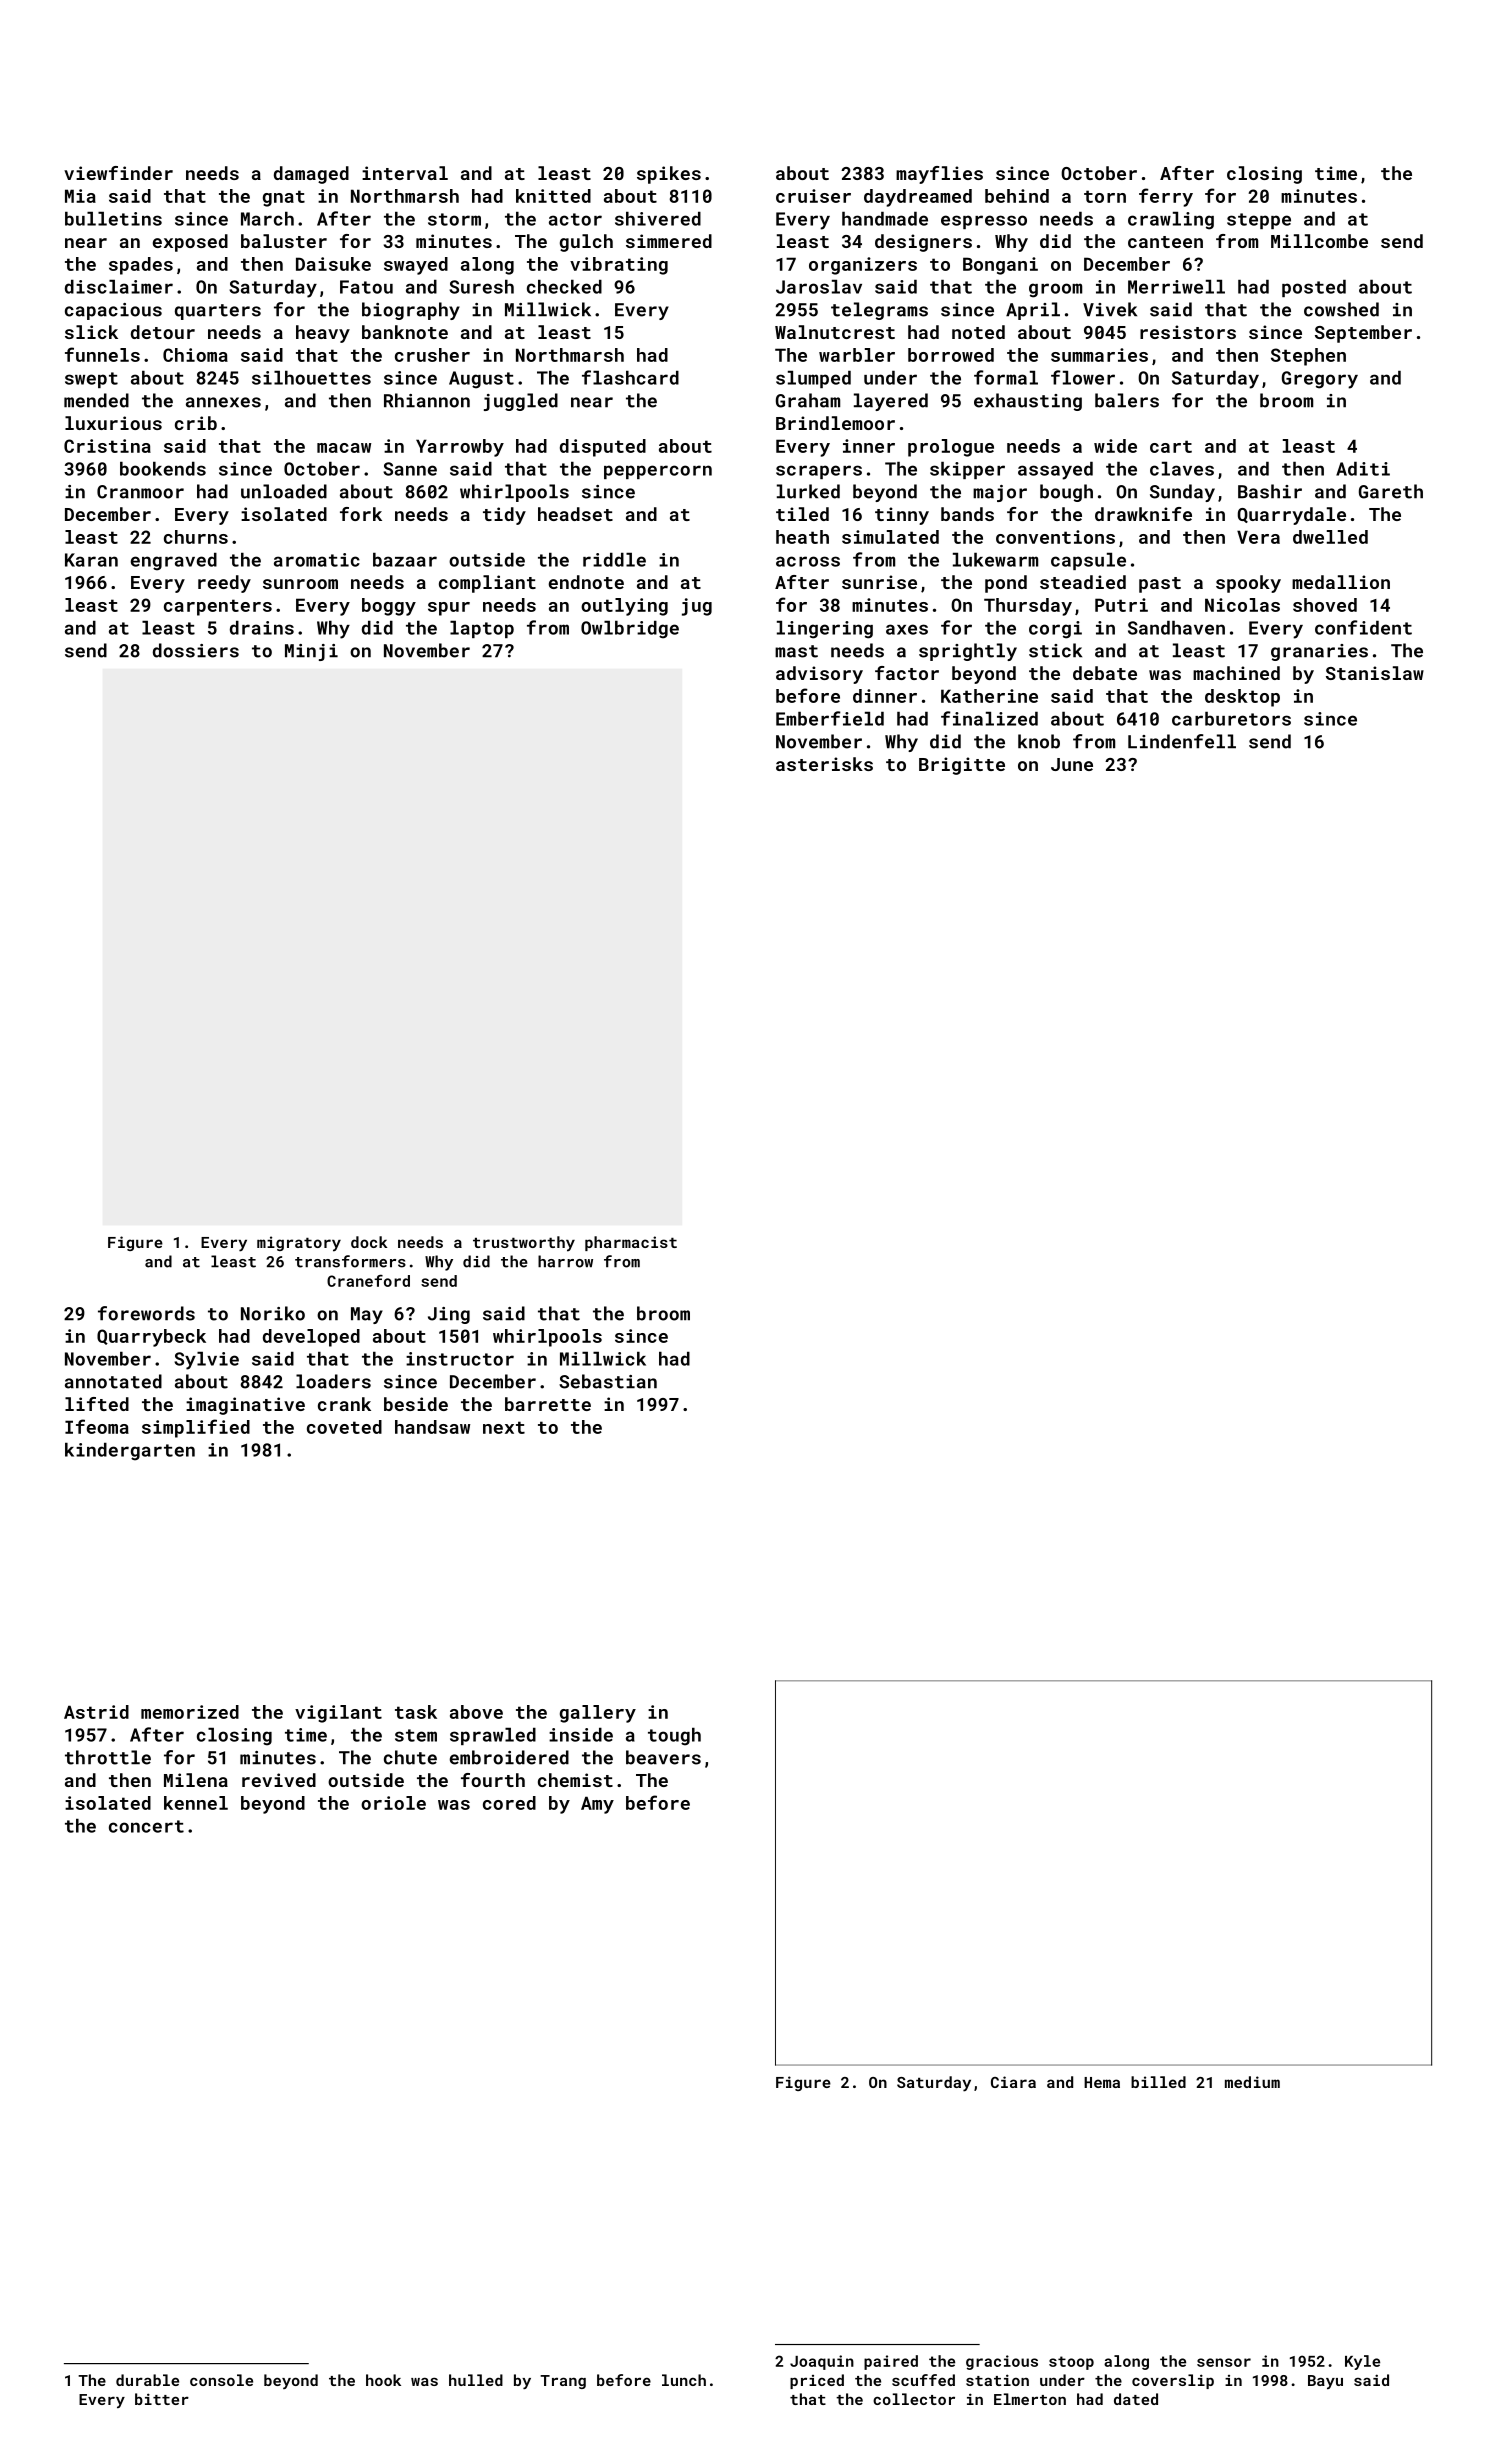 The image size is (1496, 2464). Describe the element at coordinates (504, 1427) in the screenshot. I see `next` at that location.
